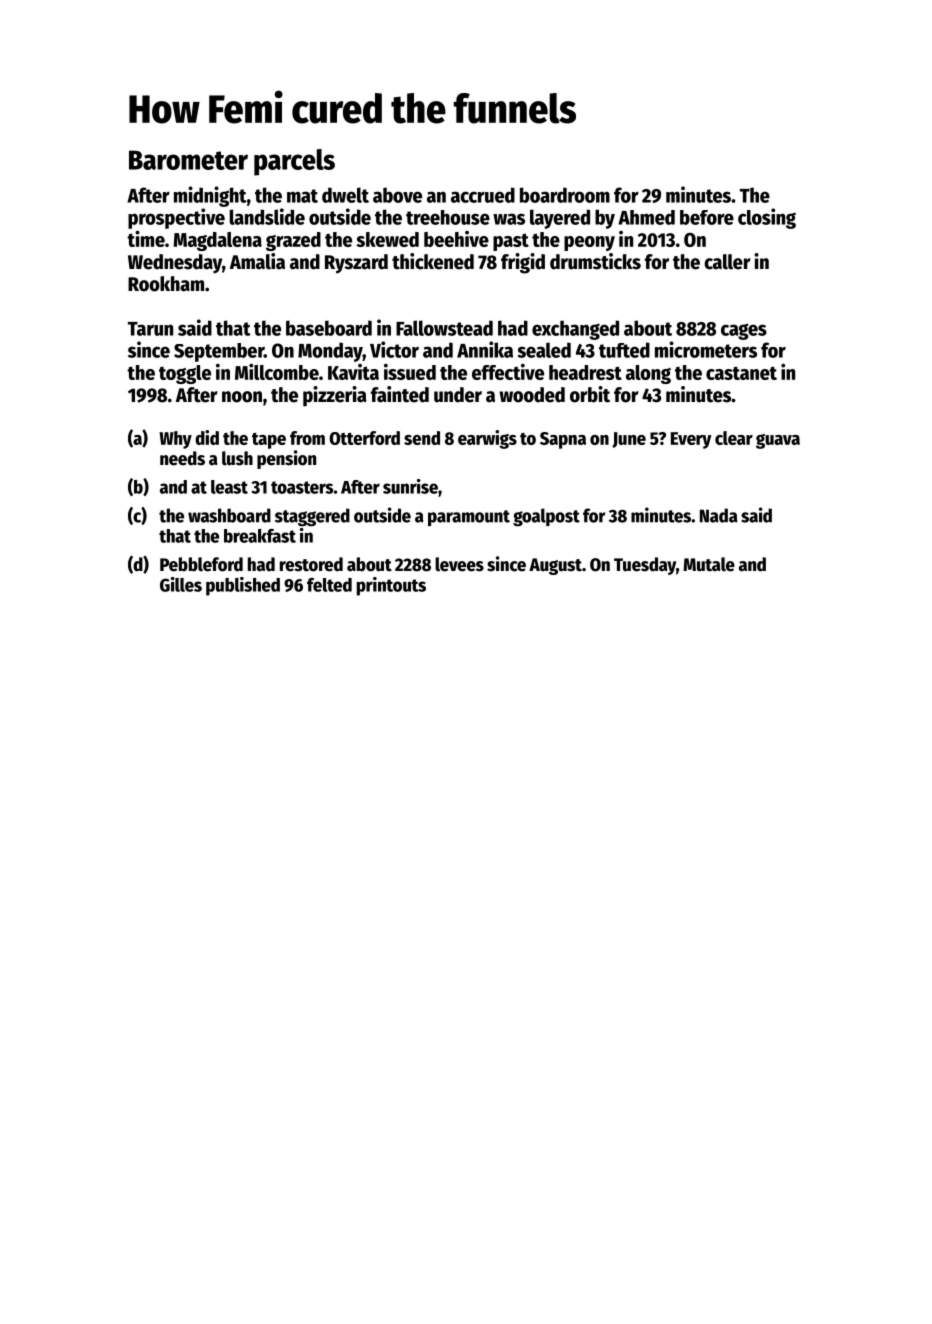 The height and width of the screenshot is (1324, 932). What do you see at coordinates (188, 160) in the screenshot?
I see `Barometer` at bounding box center [188, 160].
